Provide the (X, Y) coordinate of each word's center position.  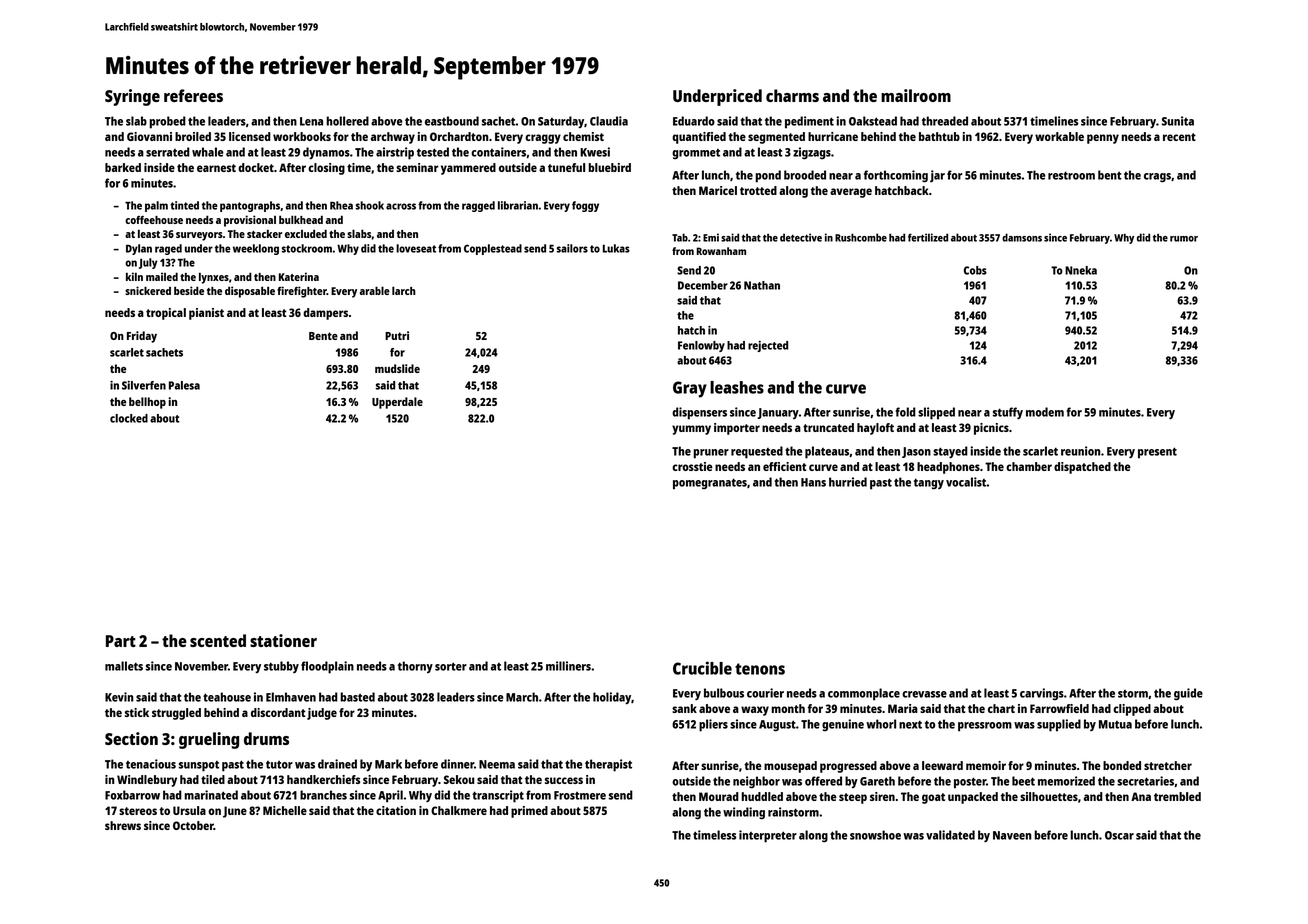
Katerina (299, 276)
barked (123, 167)
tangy (929, 484)
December (703, 285)
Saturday (561, 122)
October (193, 825)
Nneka (1081, 270)
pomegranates (710, 484)
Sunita (1178, 121)
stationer (283, 640)
